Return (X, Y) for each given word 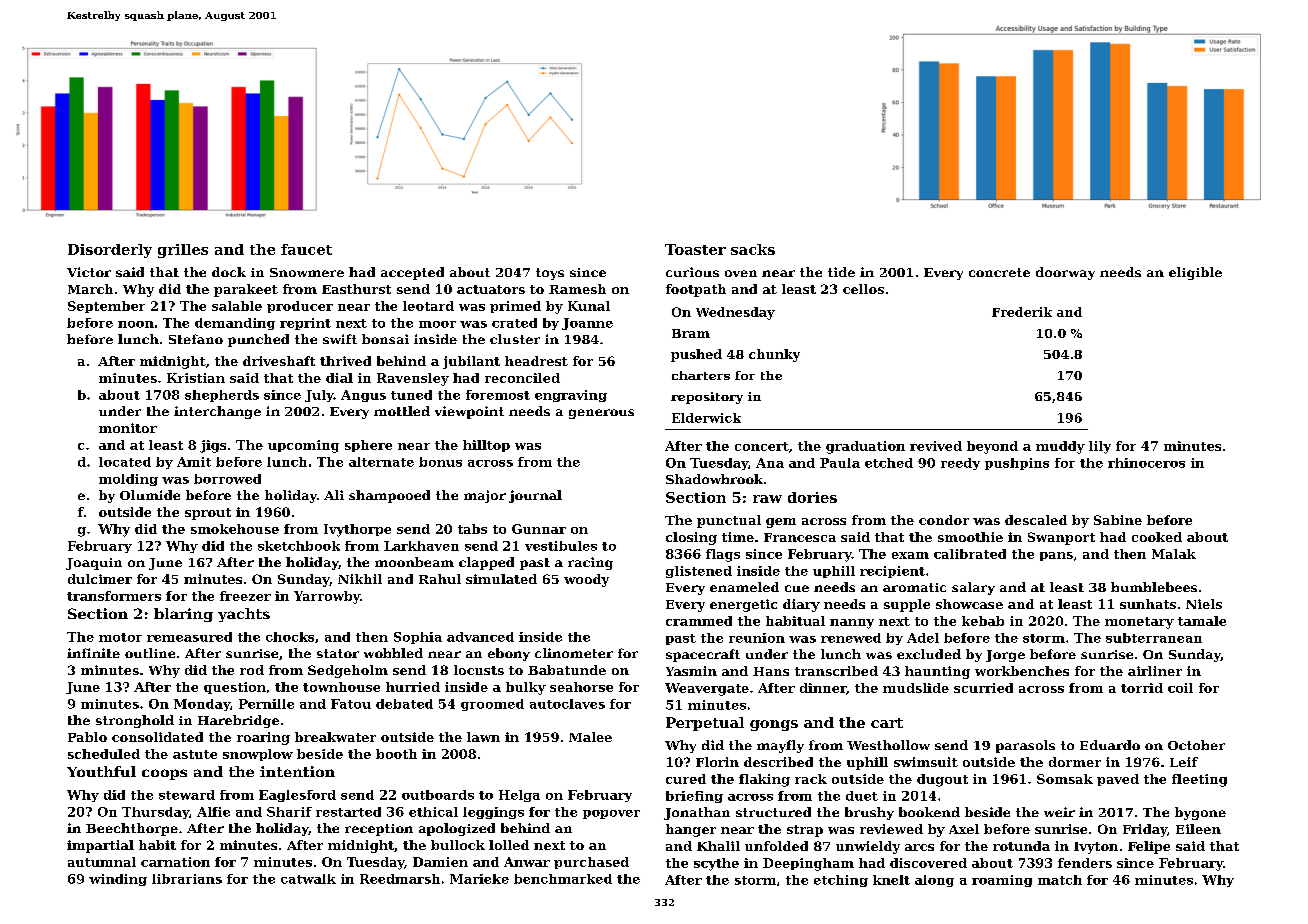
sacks (753, 249)
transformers (114, 596)
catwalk (308, 879)
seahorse (581, 687)
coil (1180, 688)
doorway (1065, 273)
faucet (306, 249)
